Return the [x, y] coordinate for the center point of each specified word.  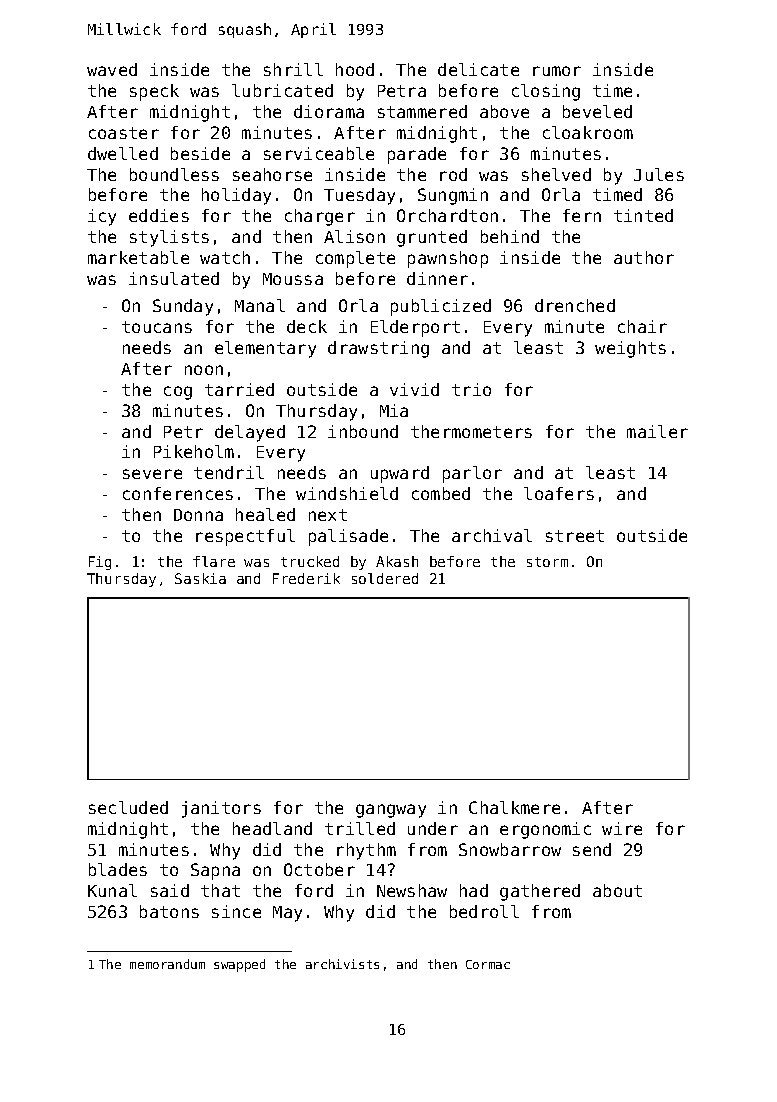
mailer [657, 431]
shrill [293, 69]
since [236, 911]
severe [152, 474]
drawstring [378, 349]
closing [546, 92]
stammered [422, 111]
